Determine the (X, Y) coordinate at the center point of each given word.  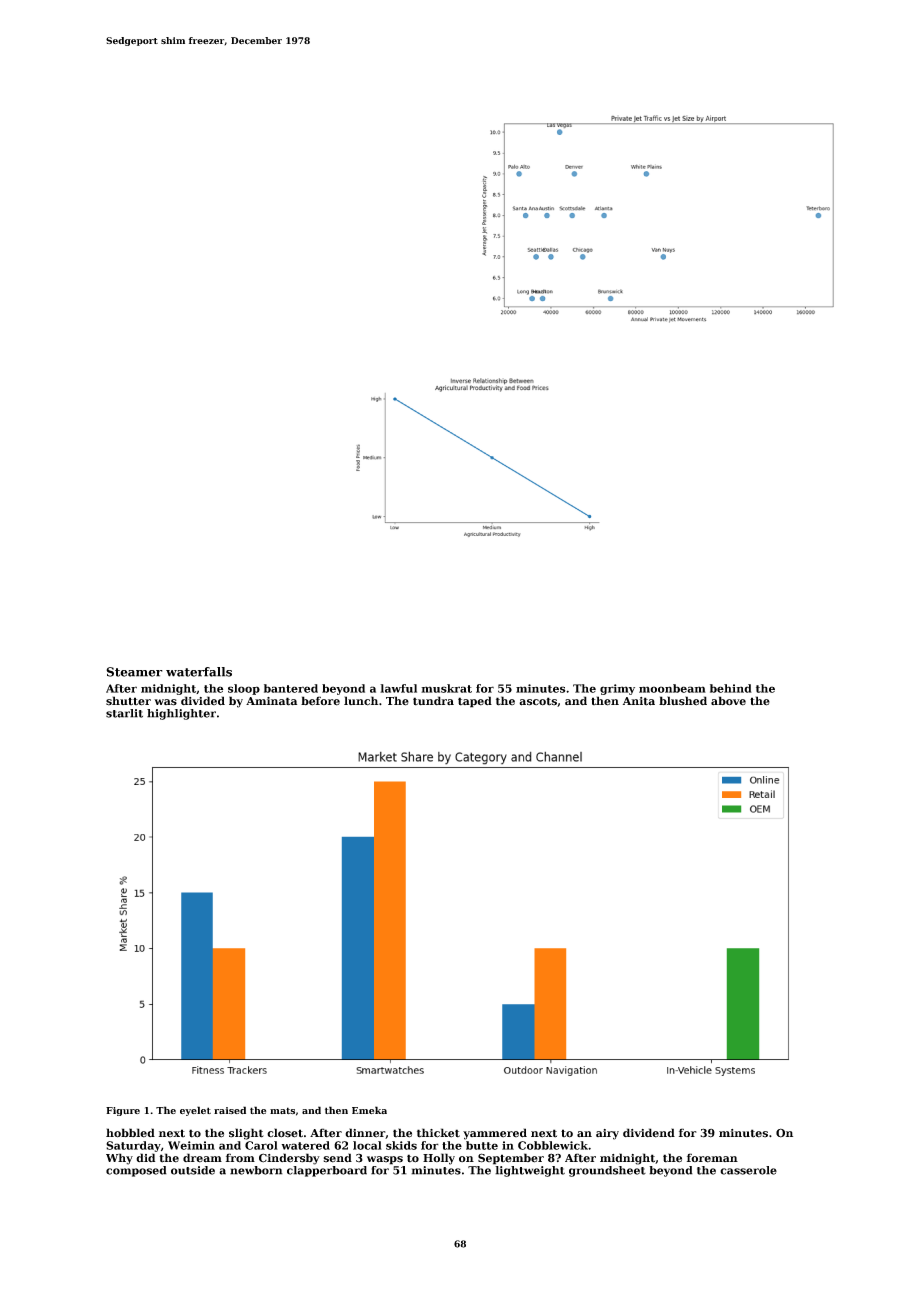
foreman (712, 1158)
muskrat (446, 688)
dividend (649, 1133)
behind (731, 688)
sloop (244, 689)
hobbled (130, 1133)
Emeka (369, 1110)
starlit (124, 713)
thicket (438, 1133)
